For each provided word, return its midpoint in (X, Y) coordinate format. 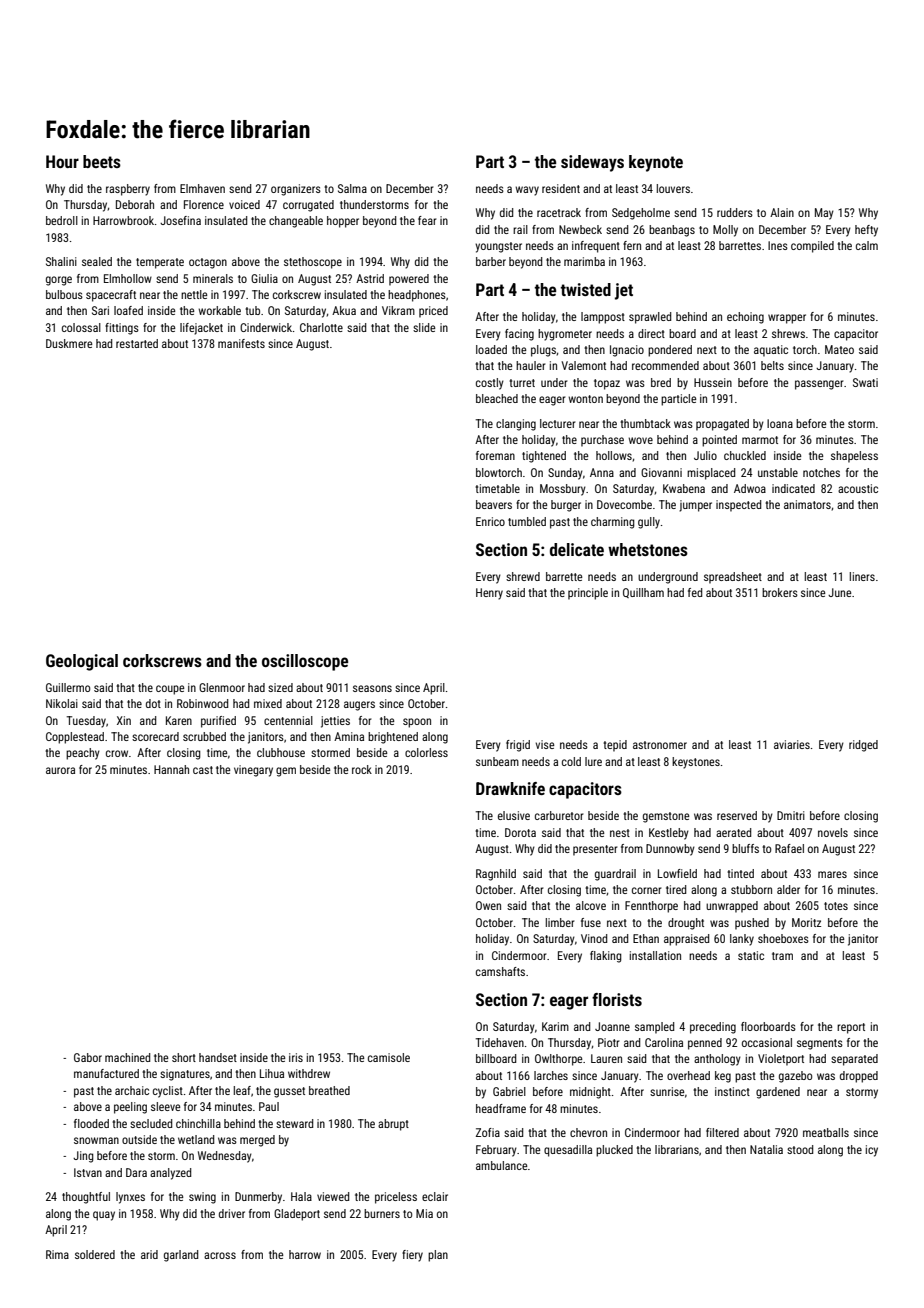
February (496, 1151)
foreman (495, 455)
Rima (57, 1254)
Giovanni (661, 472)
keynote (656, 163)
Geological (82, 662)
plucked (614, 1151)
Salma (352, 188)
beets (102, 161)
